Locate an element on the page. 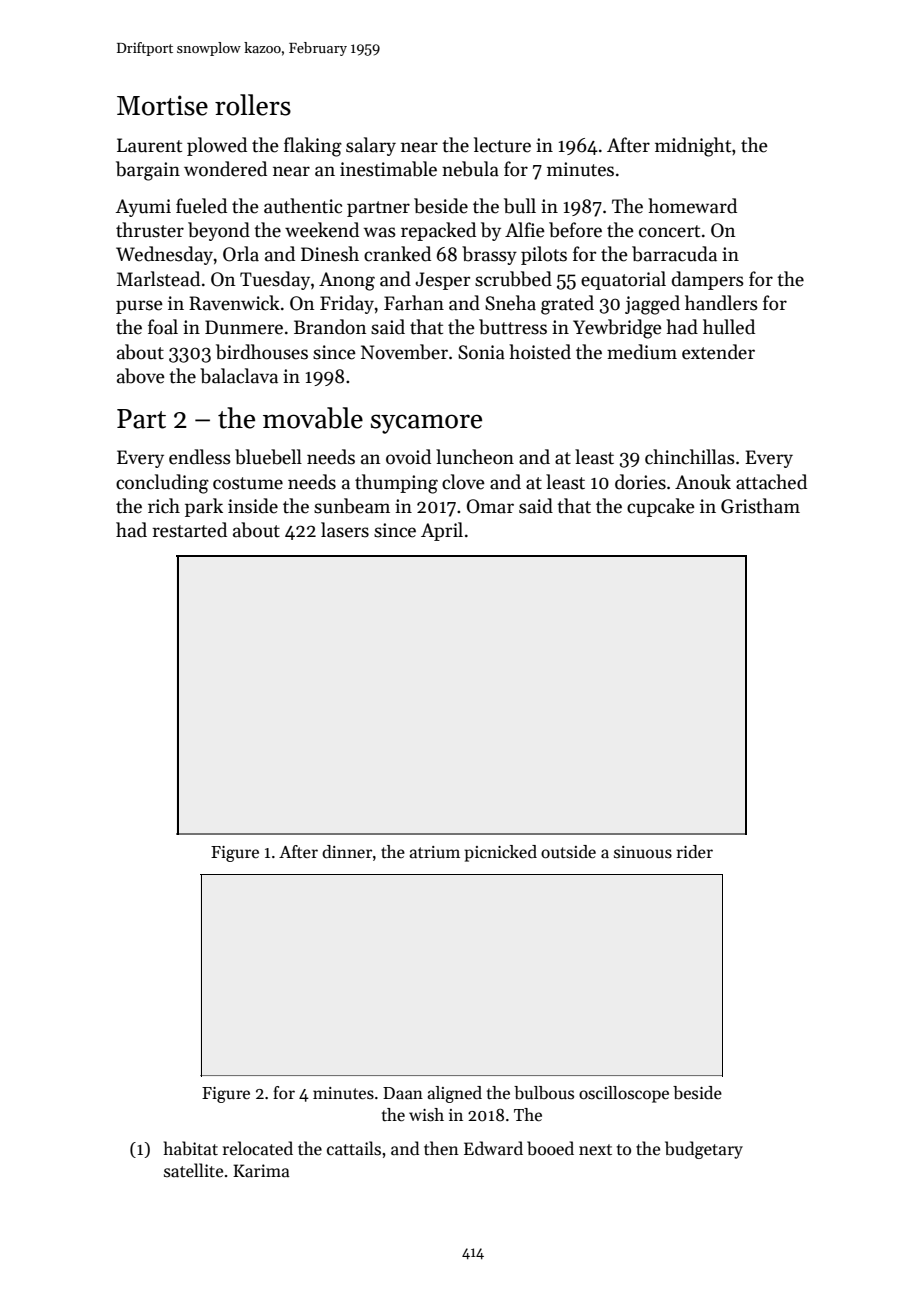 The width and height of the document is (924, 1314). midnight is located at coordinates (693, 147).
